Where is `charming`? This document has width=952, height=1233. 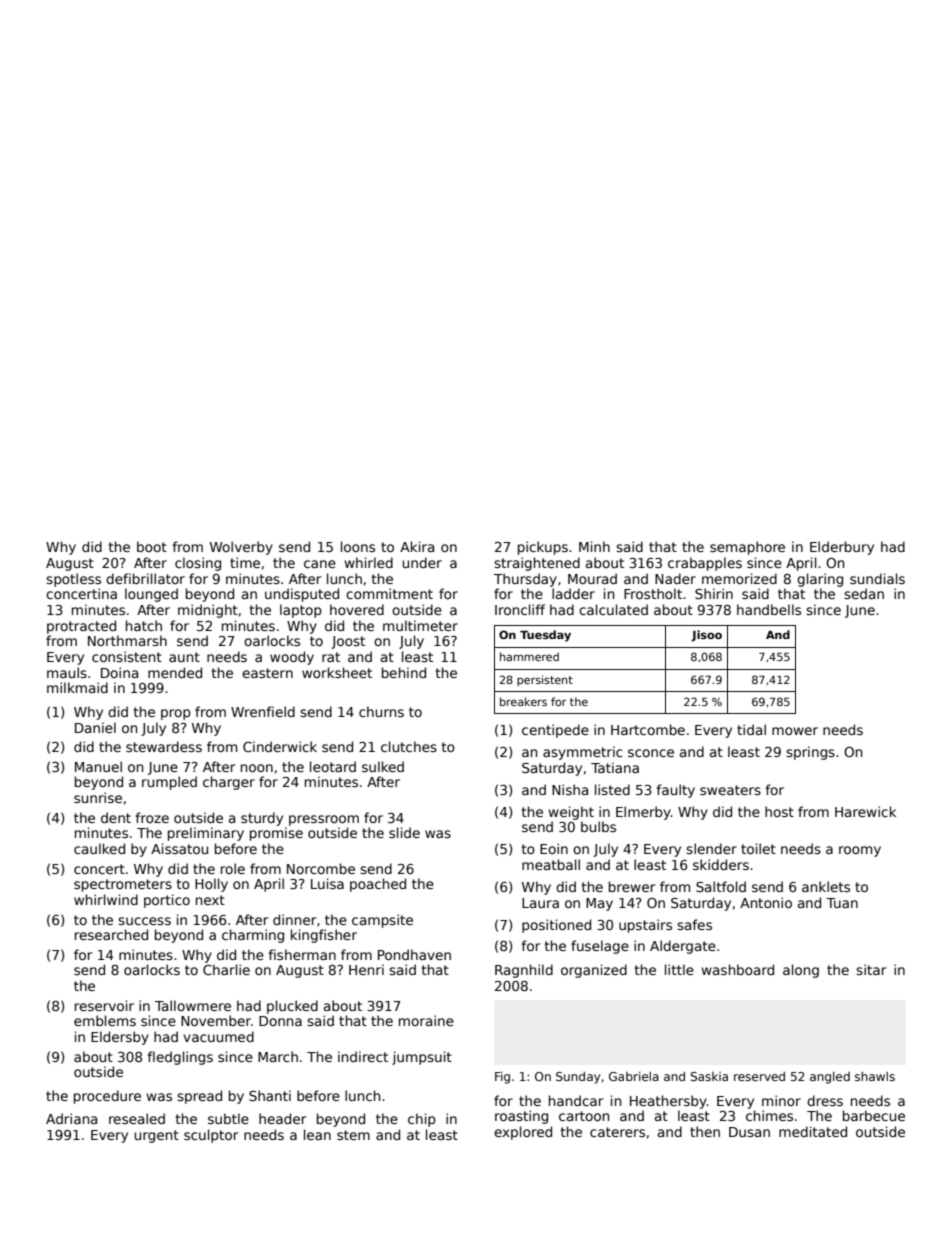
charming is located at coordinates (253, 936).
